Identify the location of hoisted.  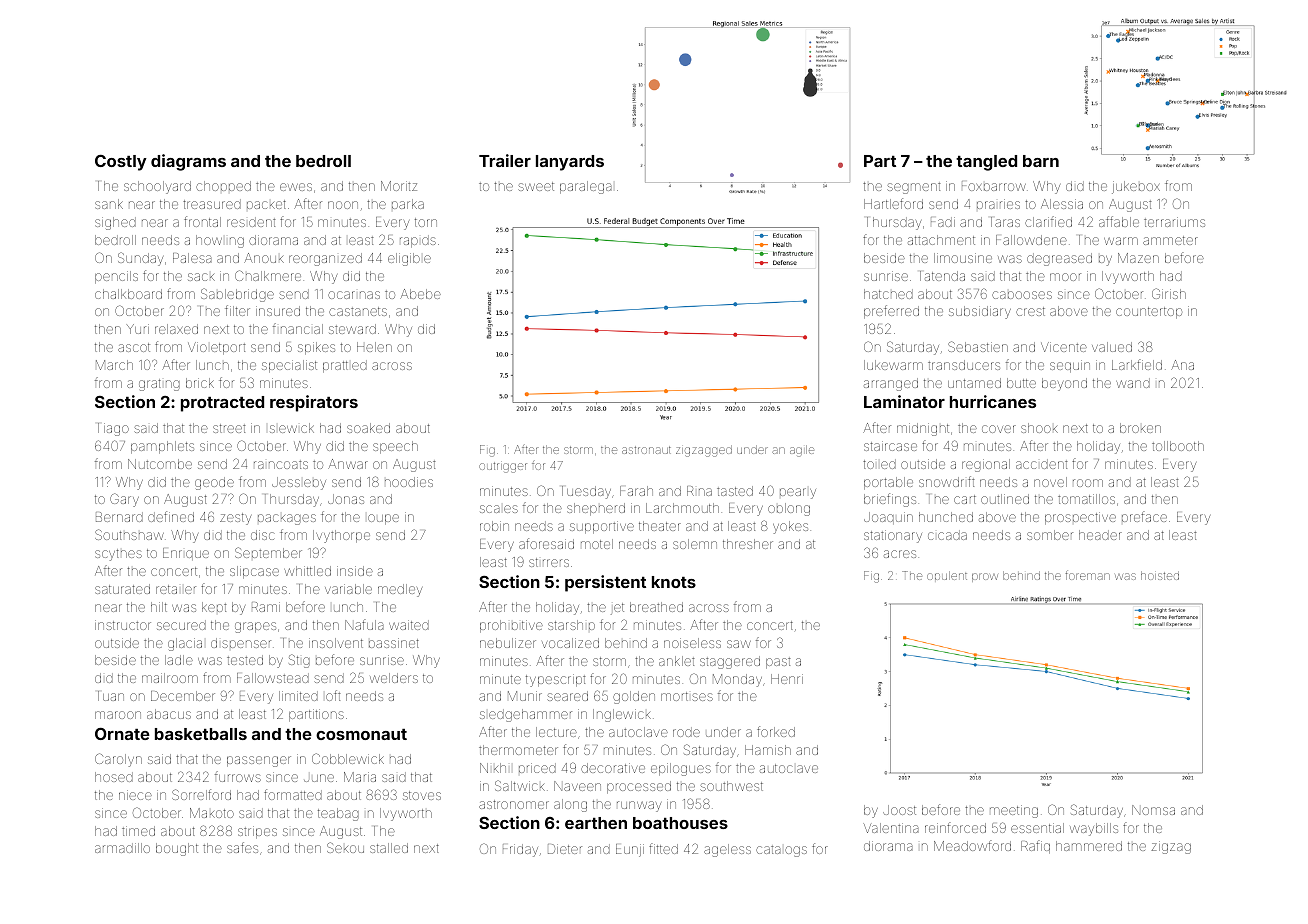
(1160, 575).
